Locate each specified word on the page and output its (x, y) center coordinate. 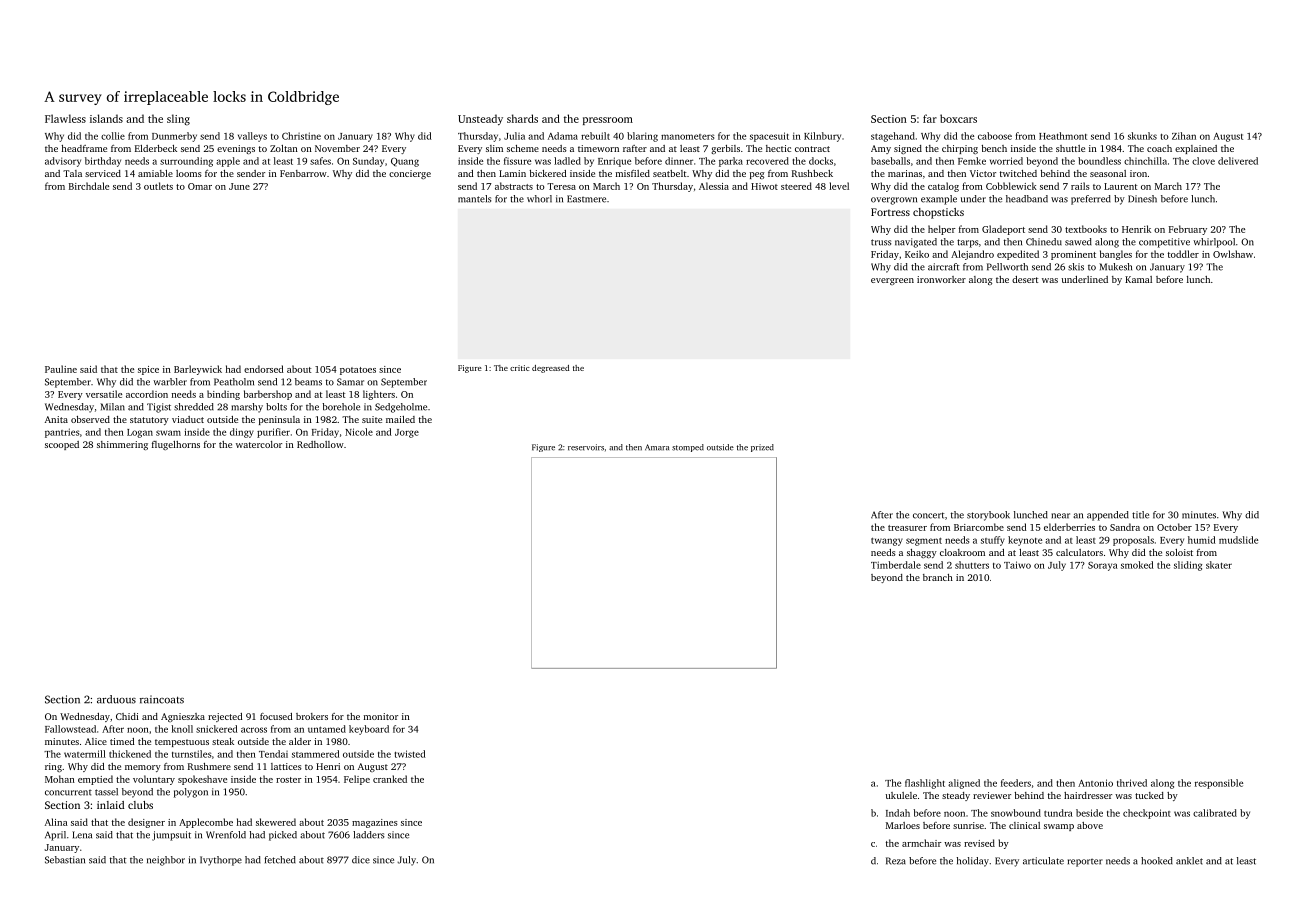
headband (1027, 199)
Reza (896, 861)
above (1090, 825)
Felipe (357, 780)
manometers (687, 137)
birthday (103, 162)
